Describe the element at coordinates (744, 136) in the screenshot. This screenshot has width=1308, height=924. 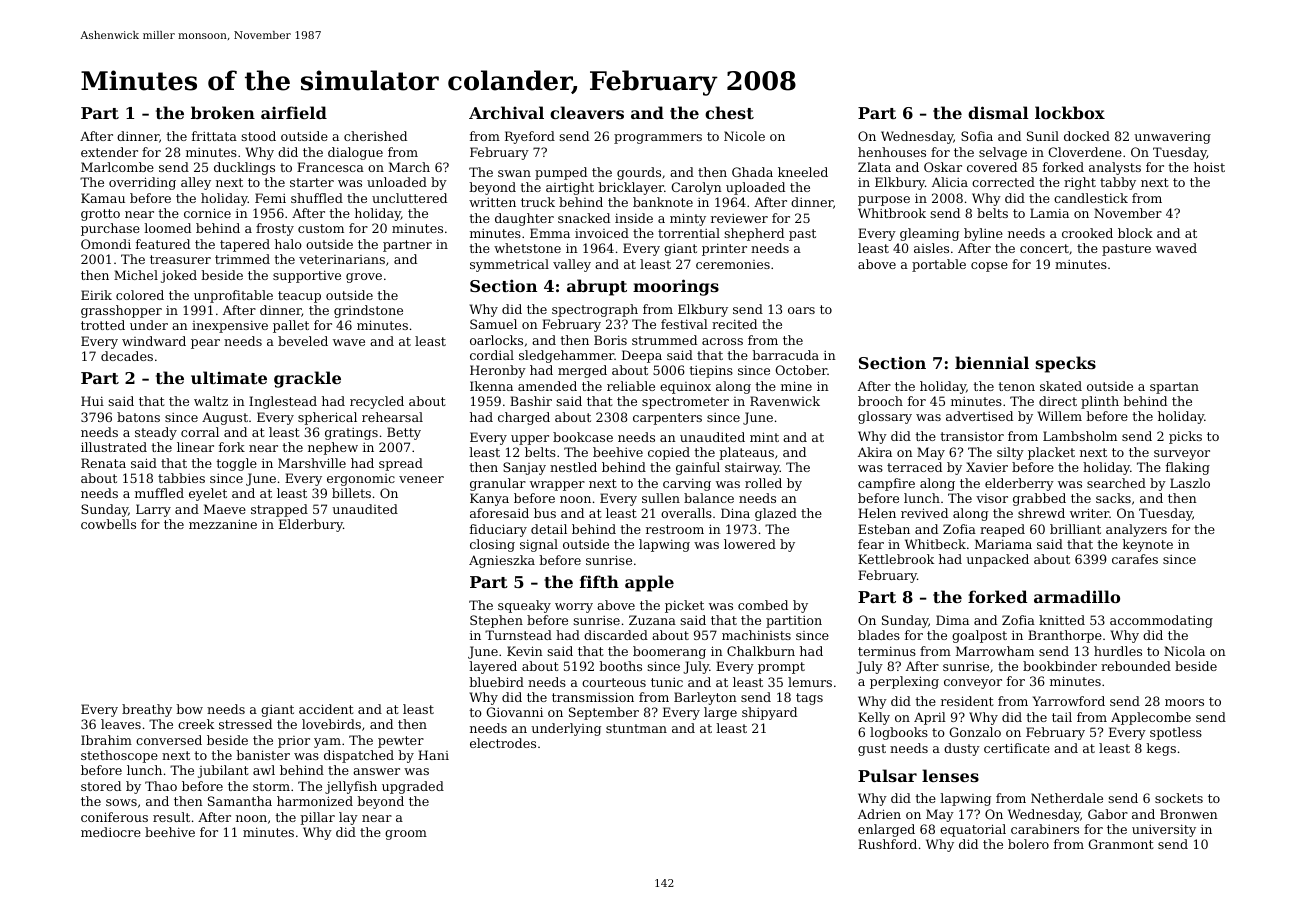
I see `Nicole` at that location.
